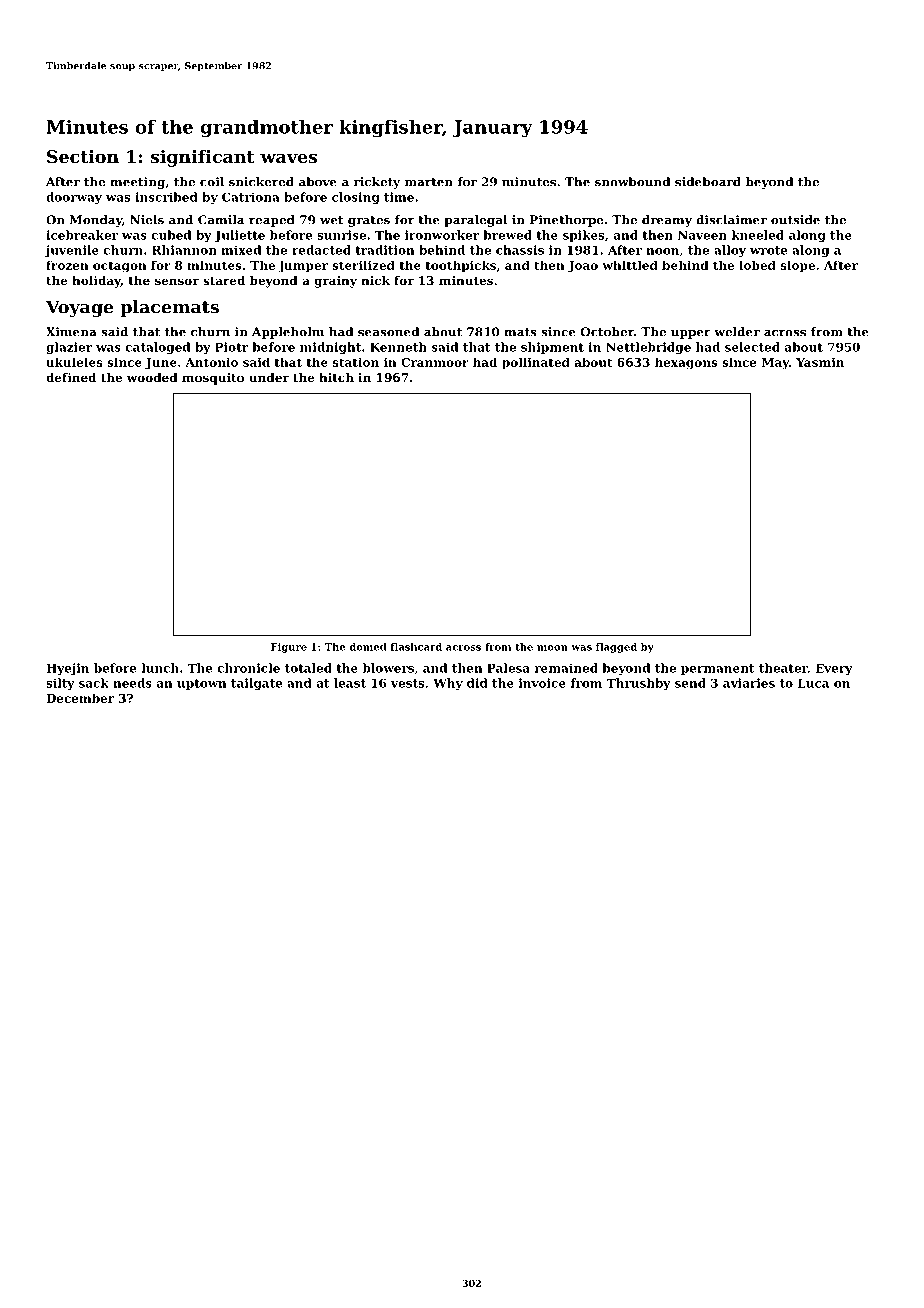 Image resolution: width=924 pixels, height=1308 pixels. I want to click on sideboard, so click(708, 182).
